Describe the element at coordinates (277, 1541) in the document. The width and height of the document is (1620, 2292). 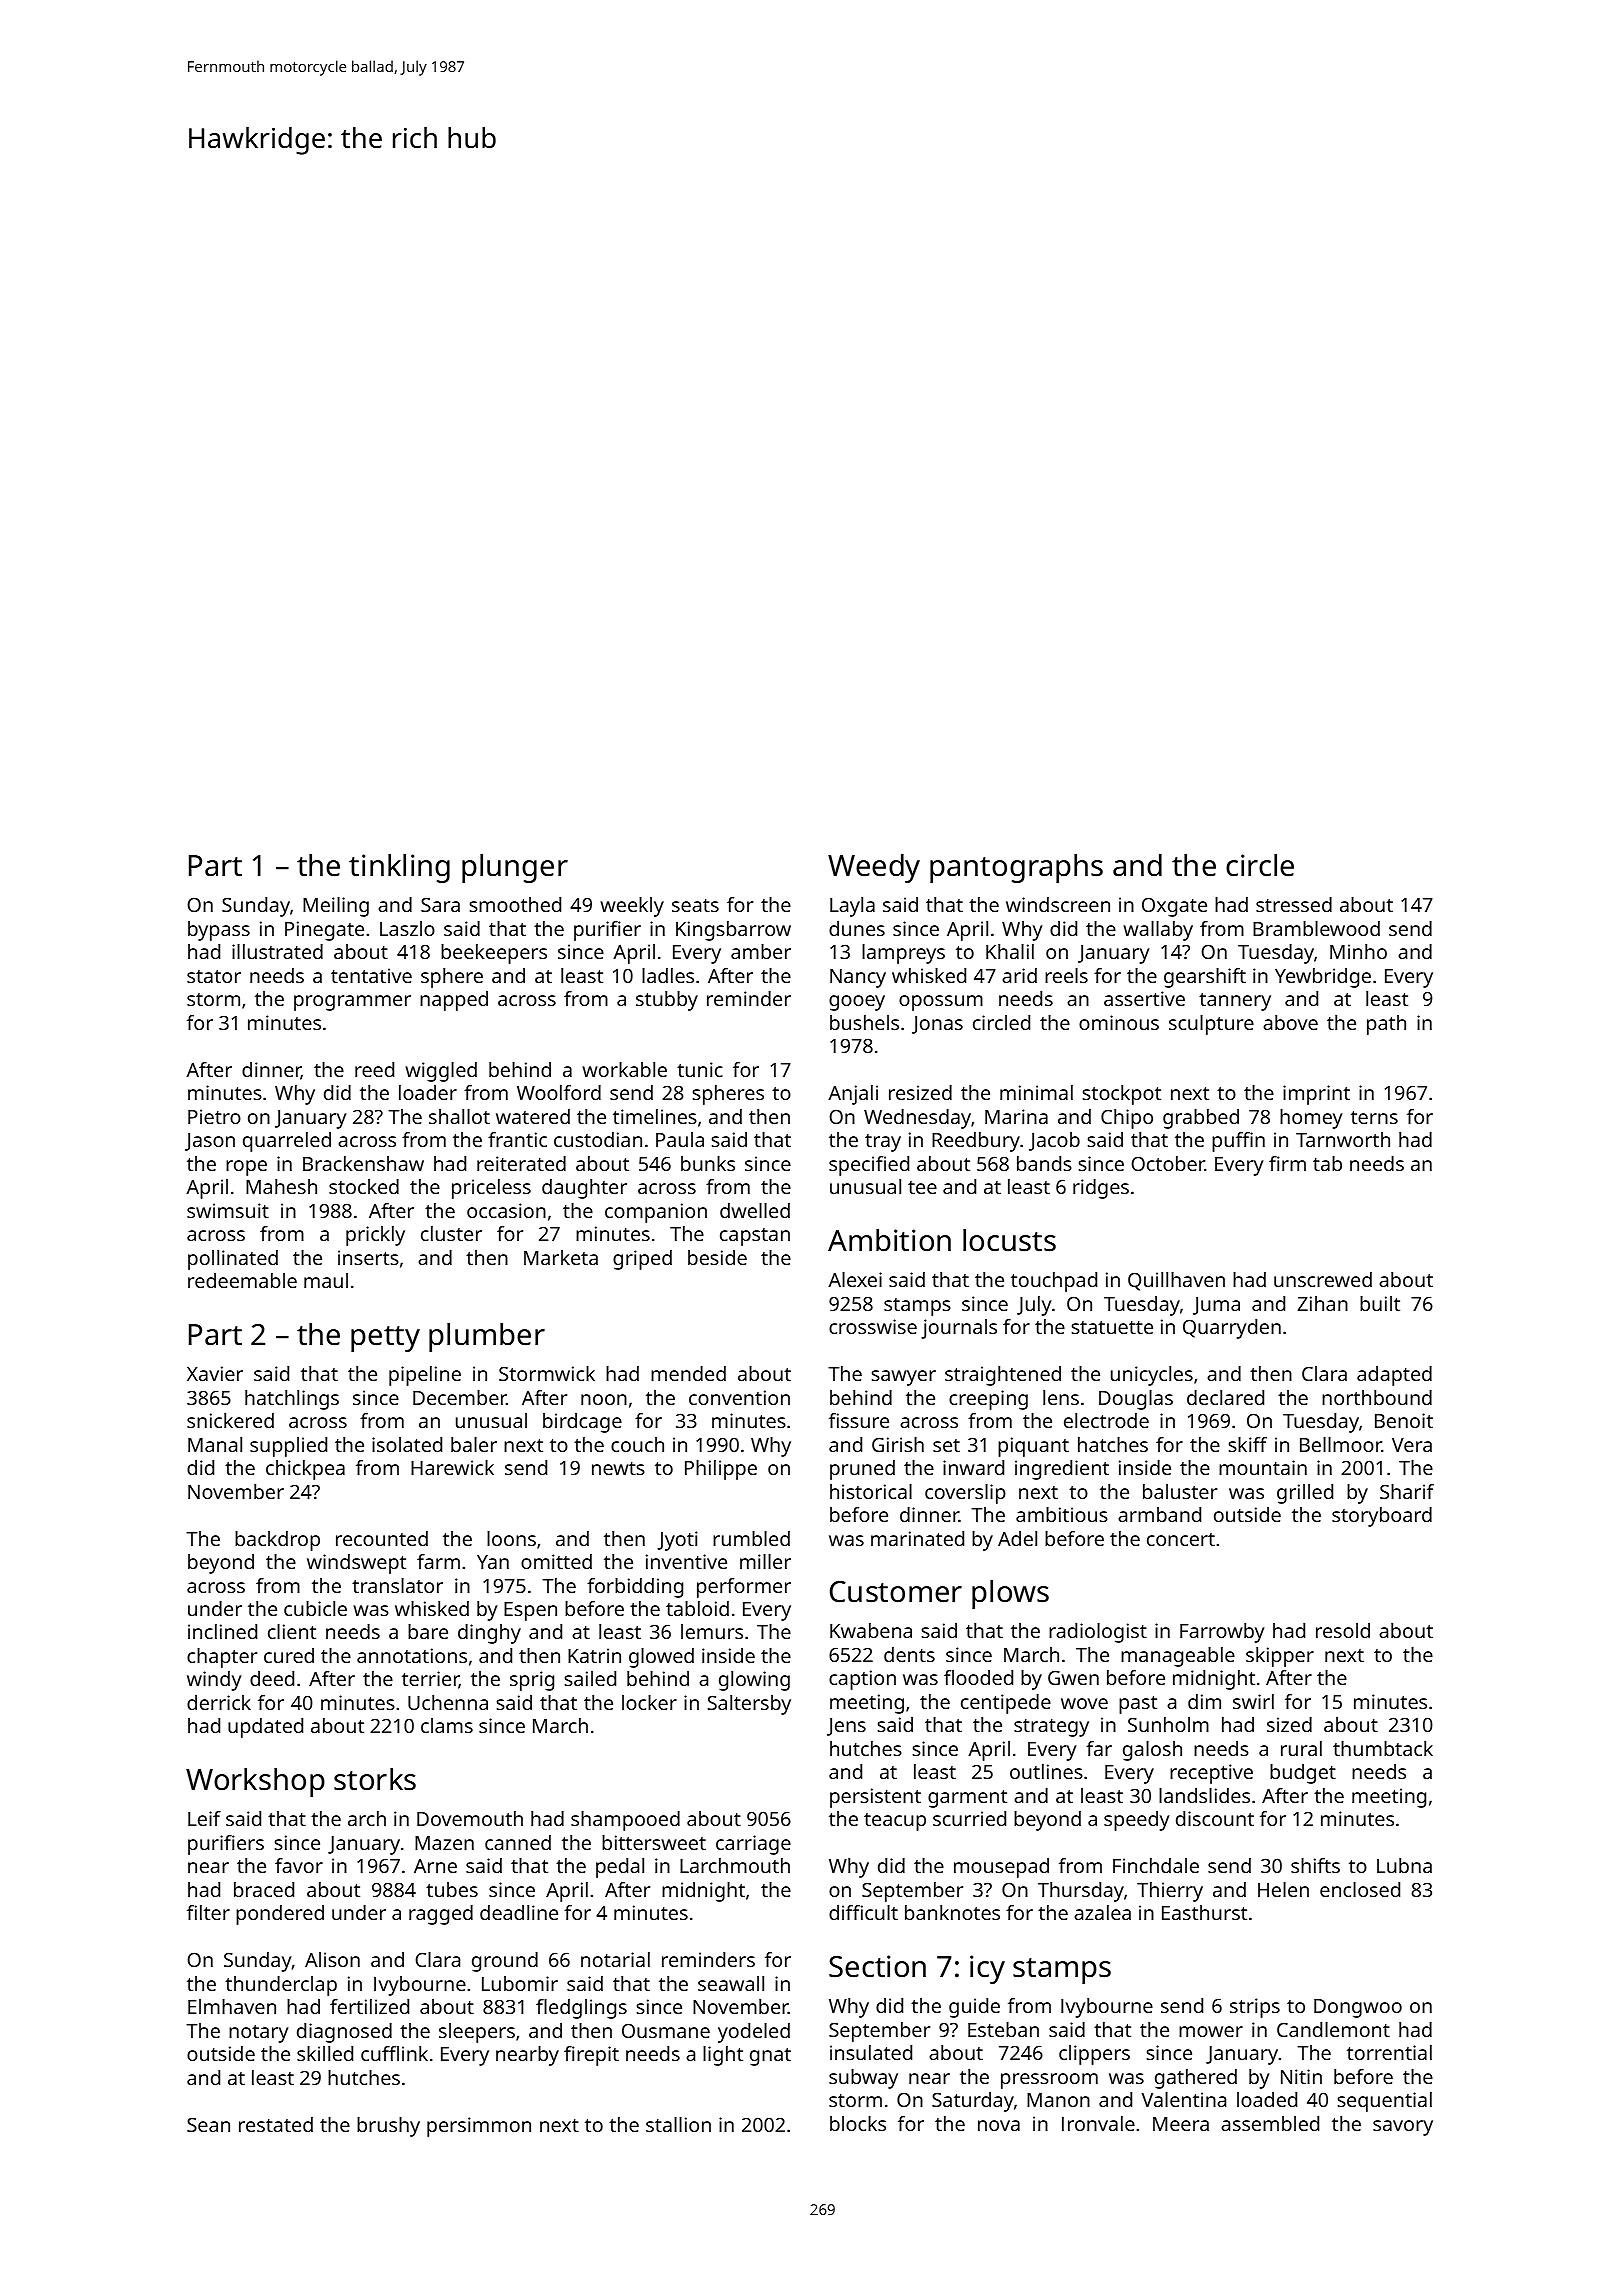
I see `backdrop` at that location.
